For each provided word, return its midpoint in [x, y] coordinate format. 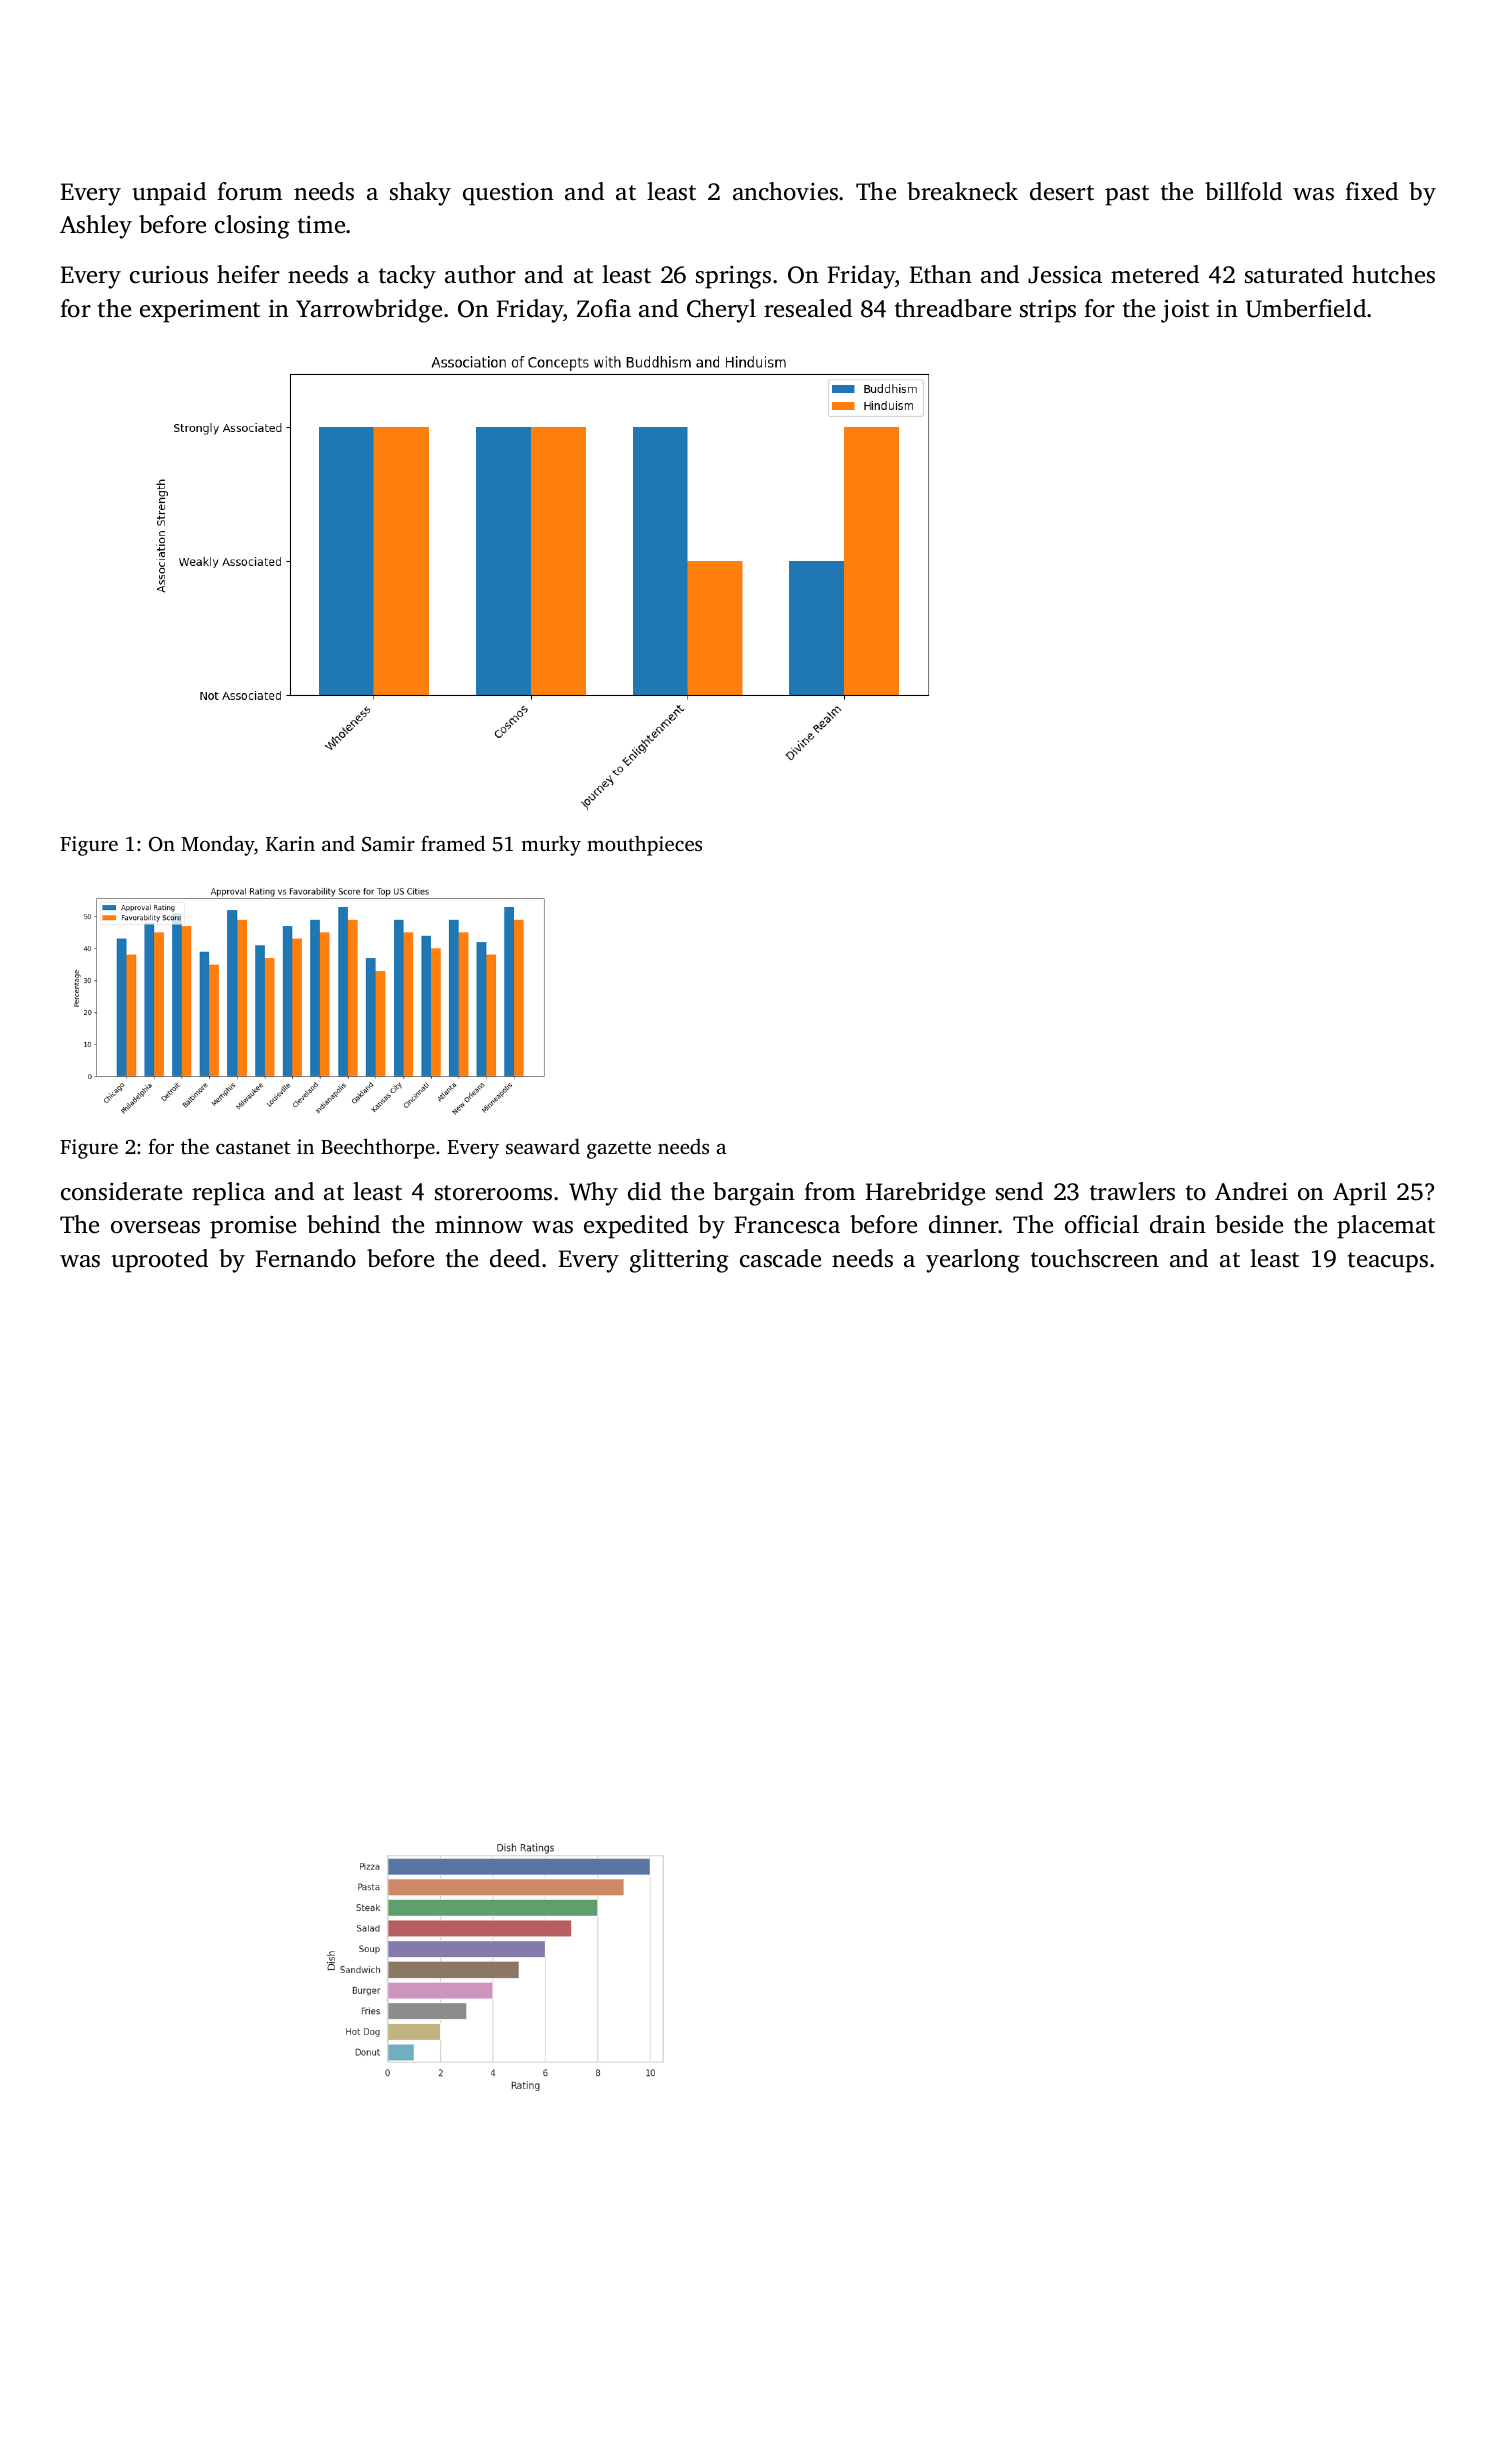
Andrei [1251, 1191]
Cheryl [721, 311]
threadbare [953, 308]
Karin [290, 843]
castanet [253, 1147]
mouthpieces [644, 846]
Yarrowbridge [369, 311]
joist [1185, 311]
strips [1048, 311]
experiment [200, 311]
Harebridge [925, 1194]
